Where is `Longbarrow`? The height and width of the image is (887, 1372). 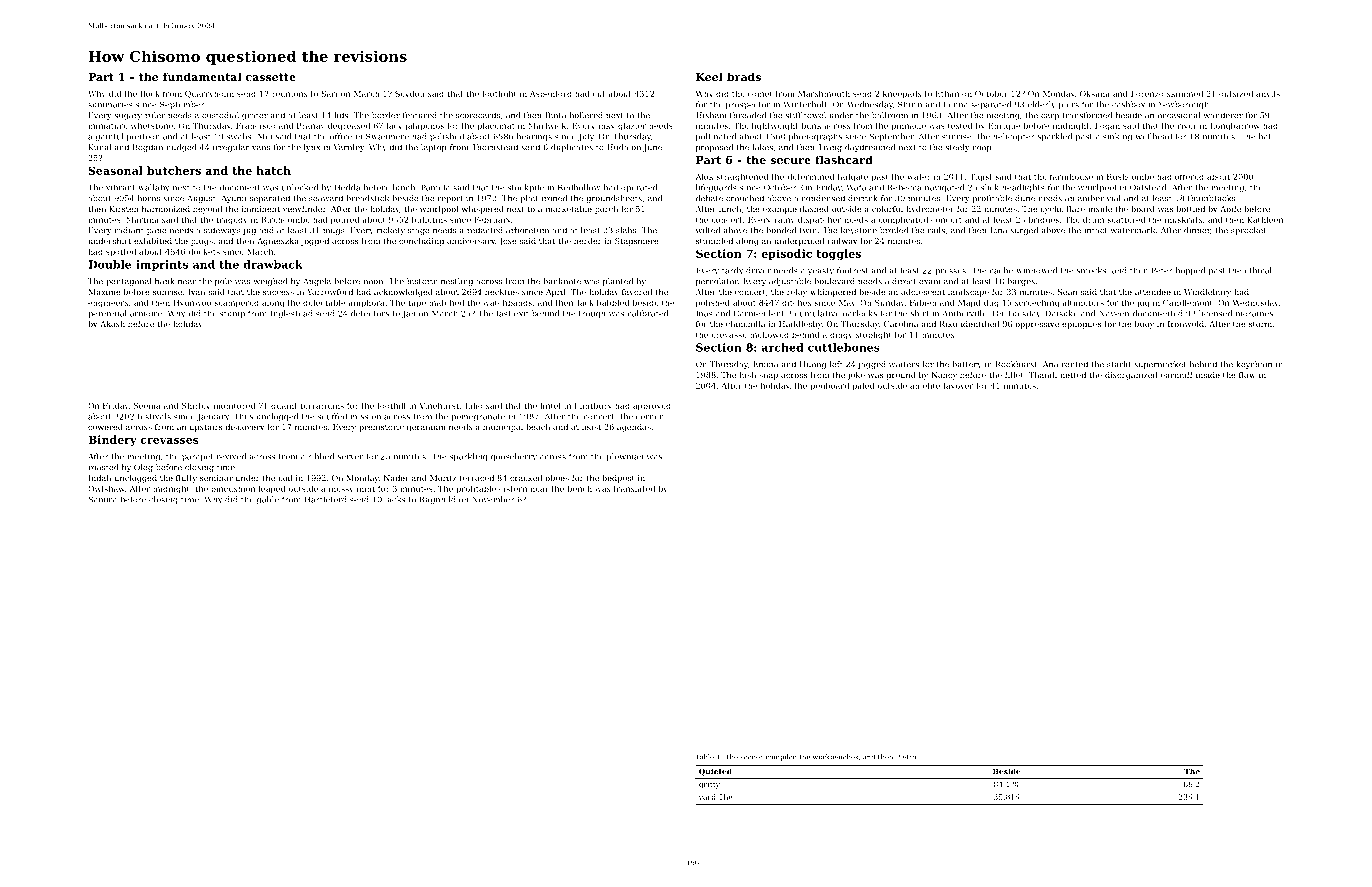 Longbarrow is located at coordinates (1235, 126).
